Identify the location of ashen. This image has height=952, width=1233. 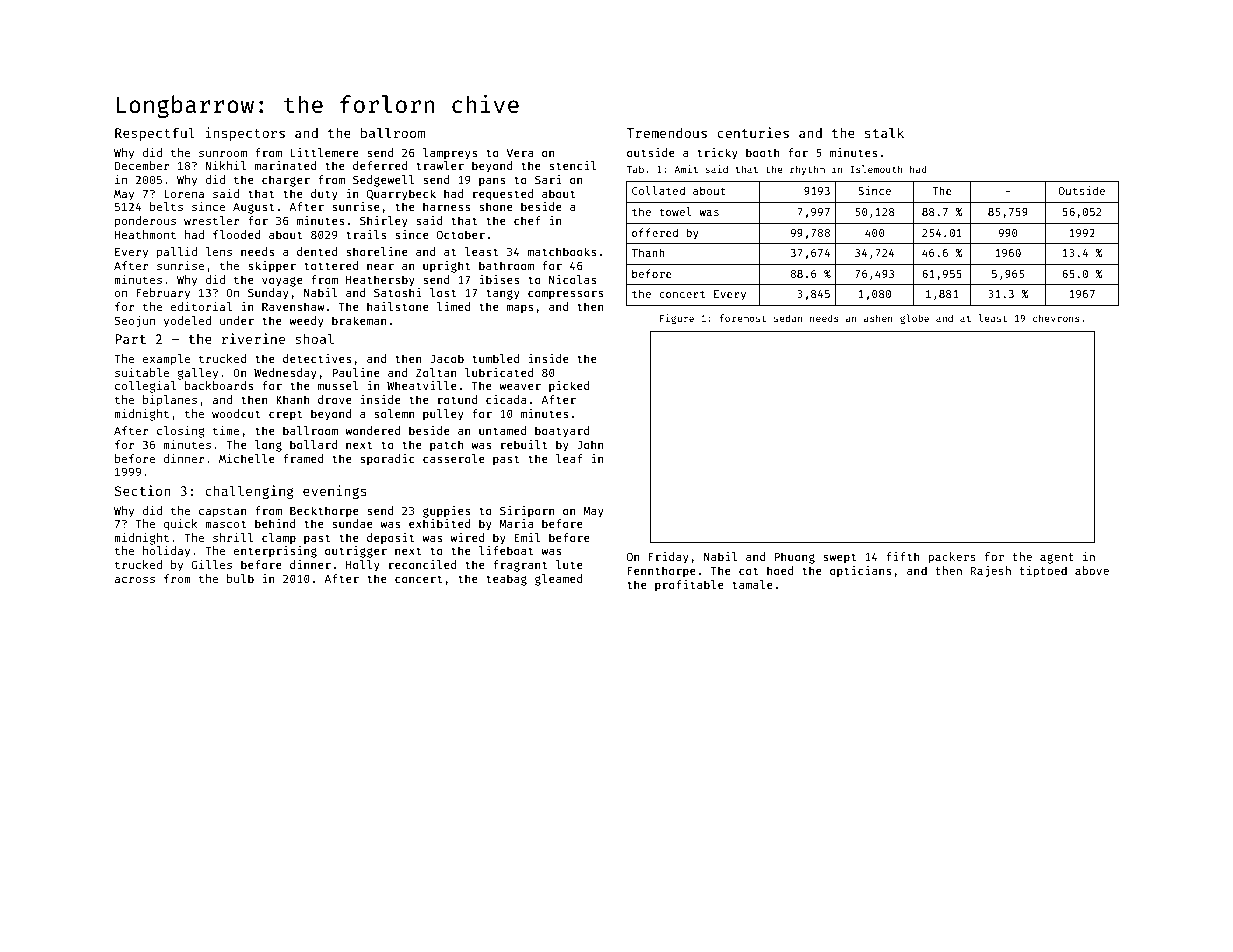
(878, 318).
